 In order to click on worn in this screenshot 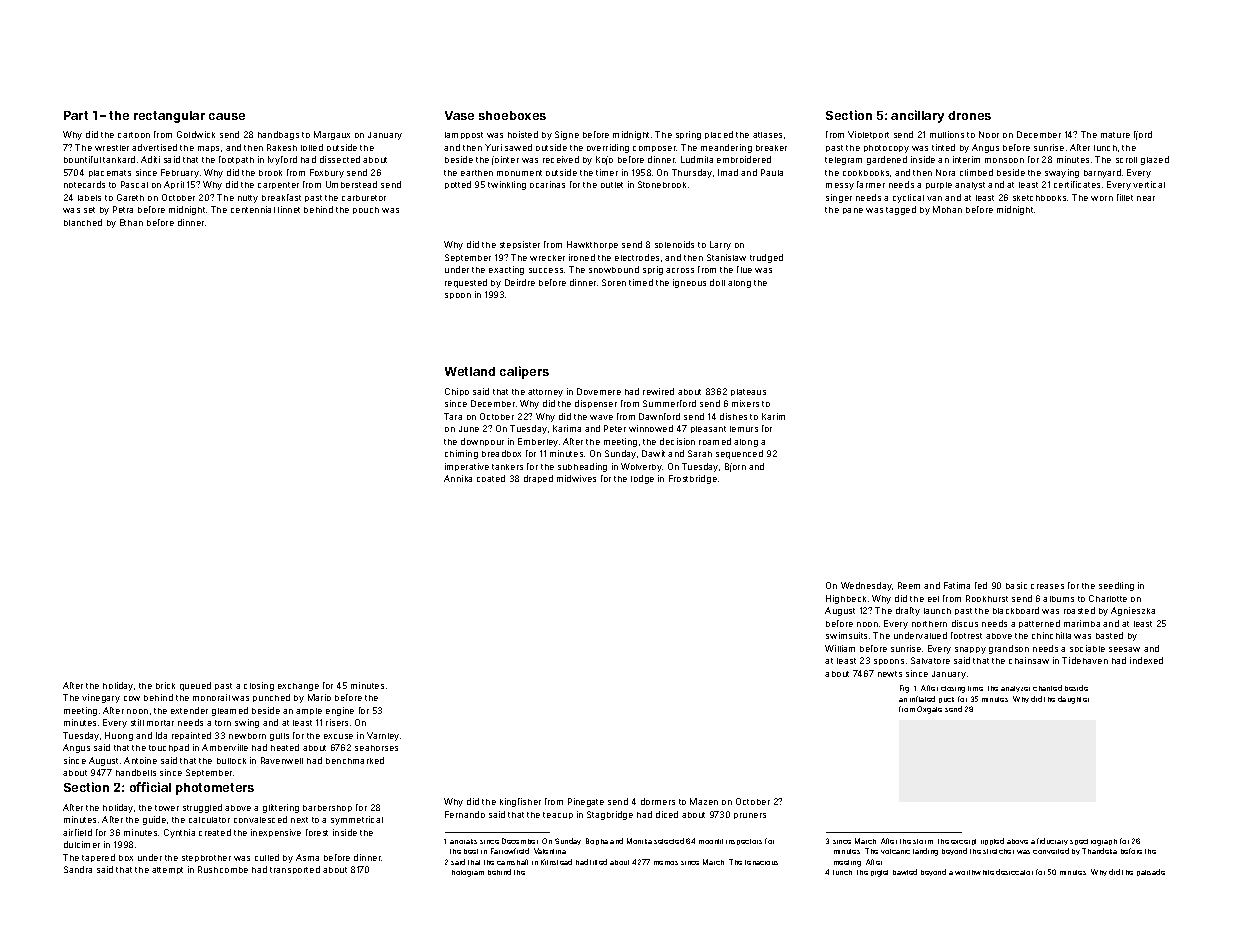, I will do `click(1102, 198)`.
